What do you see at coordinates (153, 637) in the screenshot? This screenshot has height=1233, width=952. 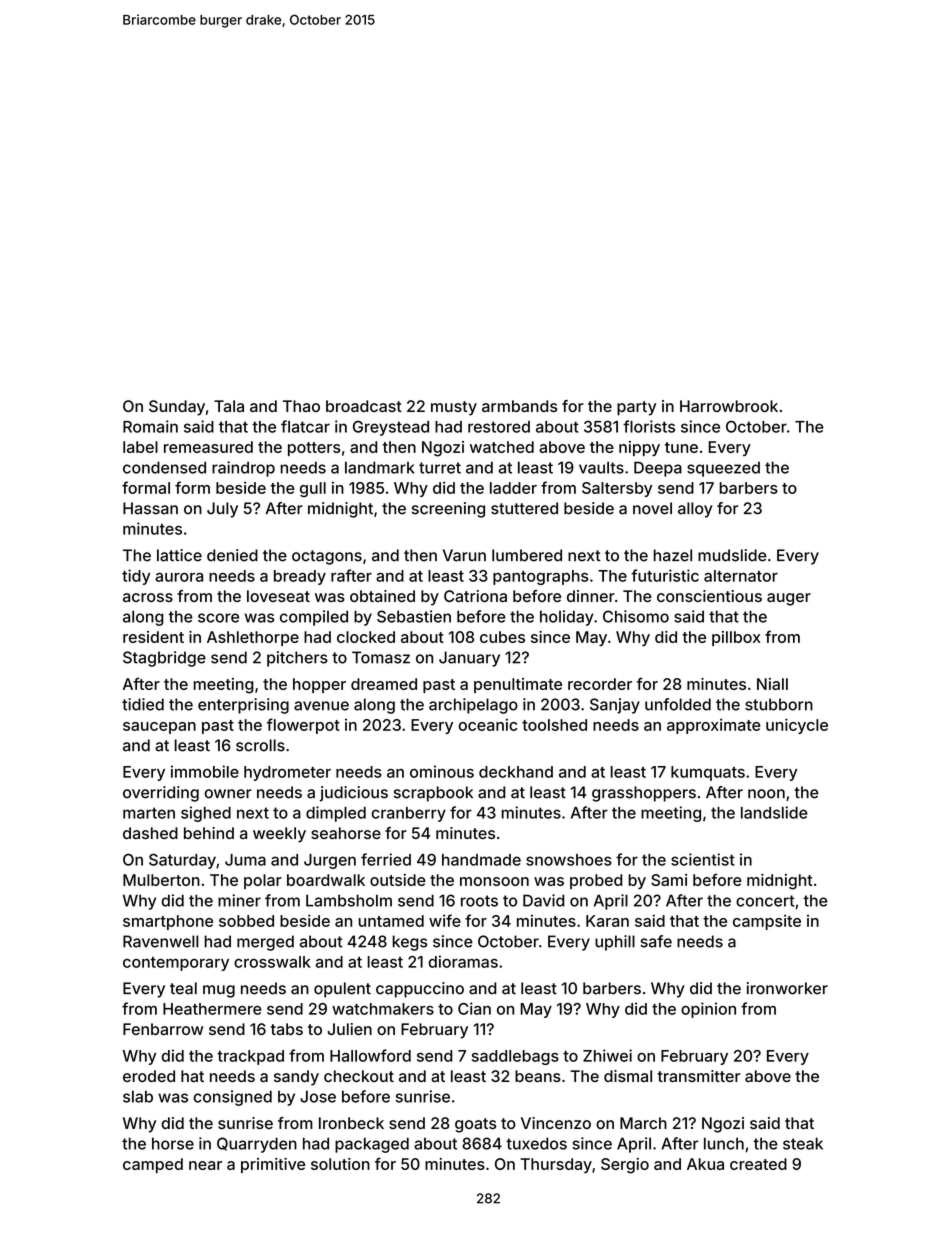 I see `resident` at bounding box center [153, 637].
